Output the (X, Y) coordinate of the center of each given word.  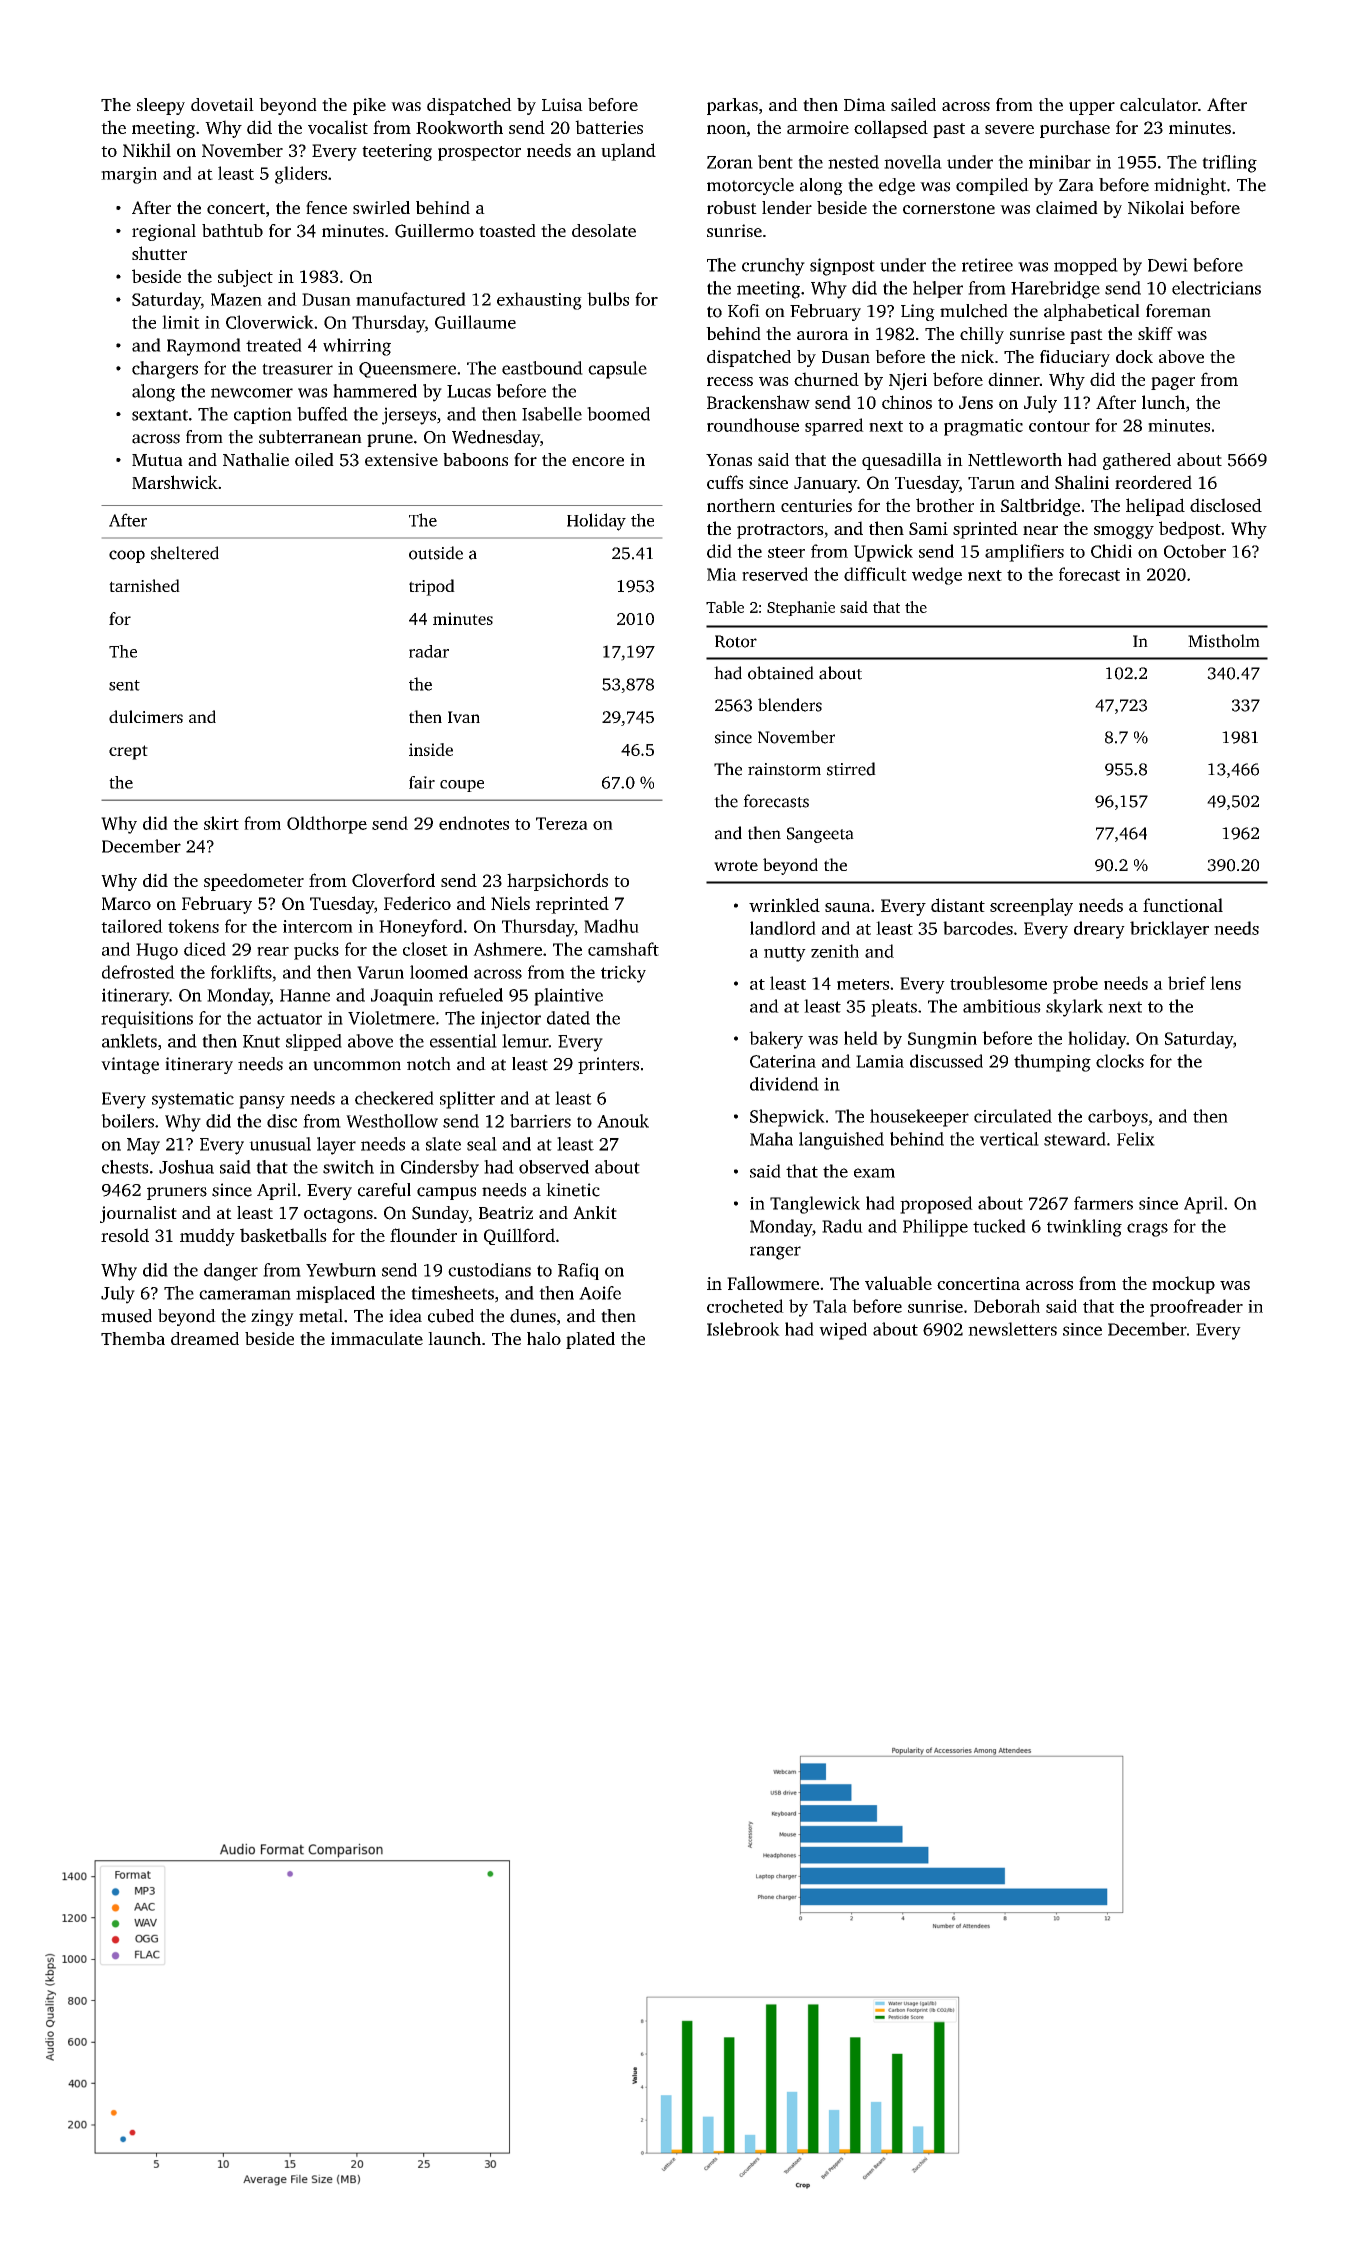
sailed (913, 104)
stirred (851, 769)
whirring (357, 347)
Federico (417, 903)
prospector (479, 153)
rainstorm (784, 769)
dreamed (205, 1338)
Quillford (519, 1236)
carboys (1118, 1118)
